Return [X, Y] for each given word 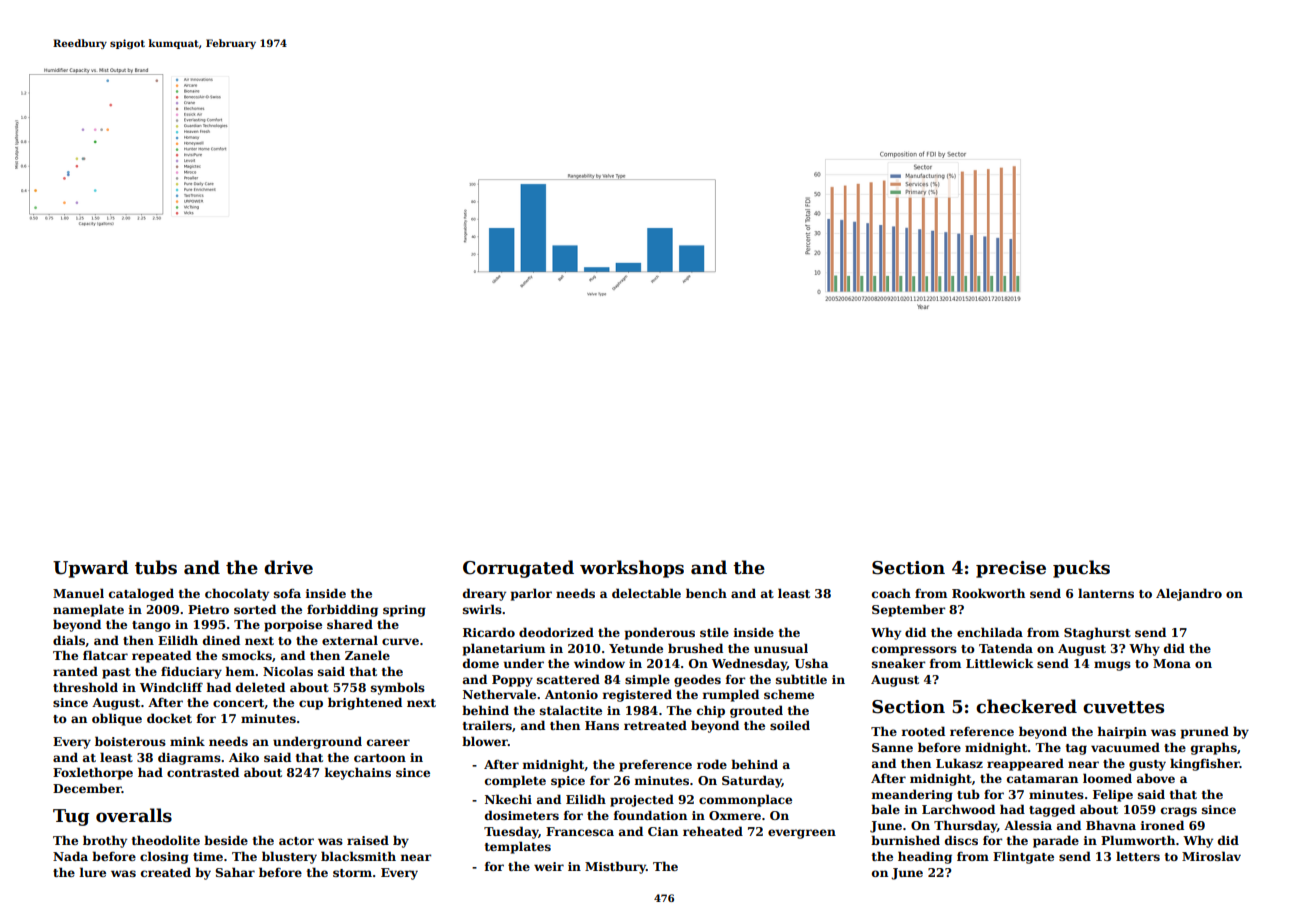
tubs [156, 567]
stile [714, 632]
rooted [923, 731]
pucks [1081, 569]
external [350, 640]
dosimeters [522, 815]
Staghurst [1097, 633]
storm [352, 873]
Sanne [892, 747]
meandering [912, 795]
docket [169, 718]
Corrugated [518, 569]
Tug [71, 817]
